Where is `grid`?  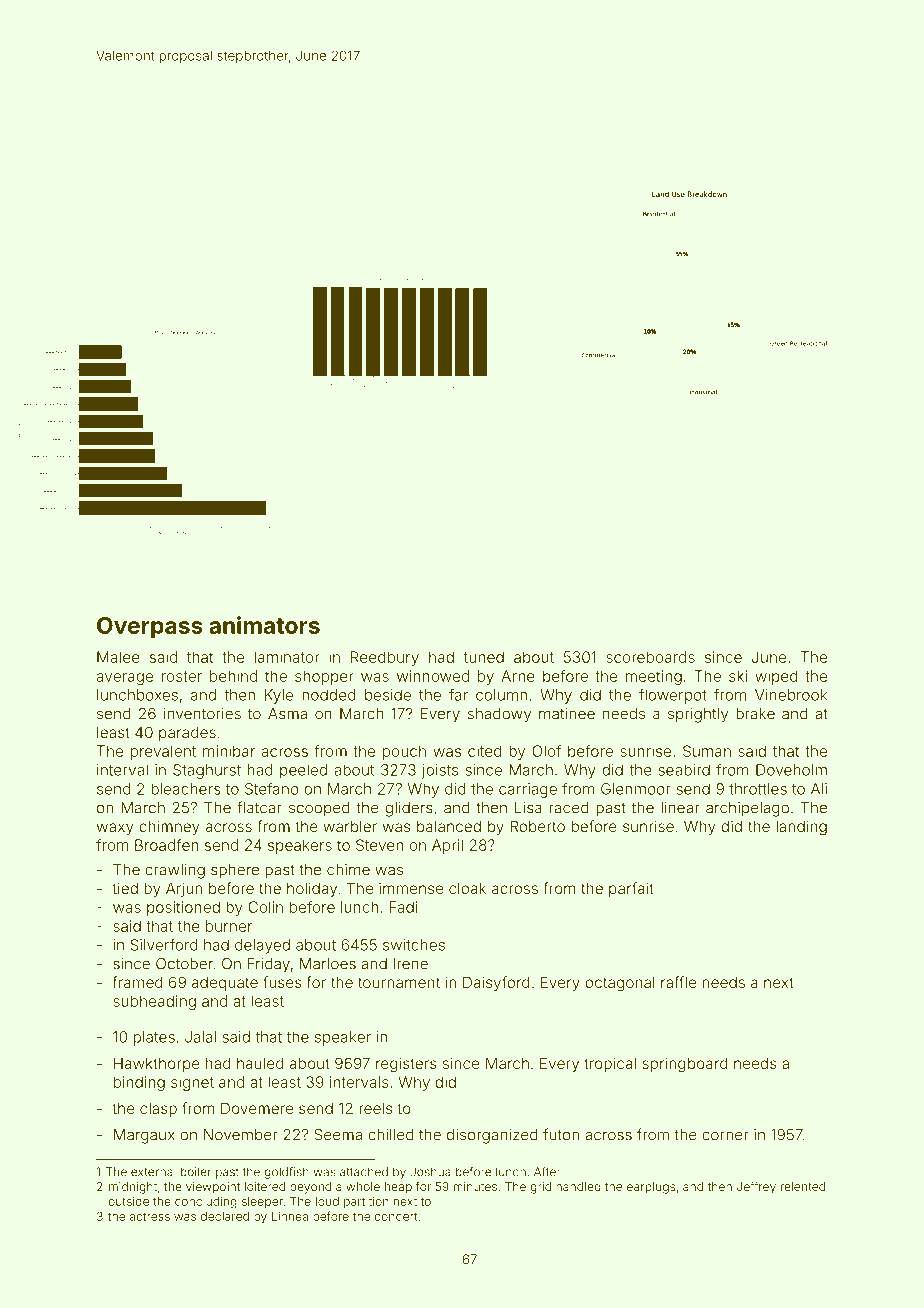 grid is located at coordinates (540, 1188).
